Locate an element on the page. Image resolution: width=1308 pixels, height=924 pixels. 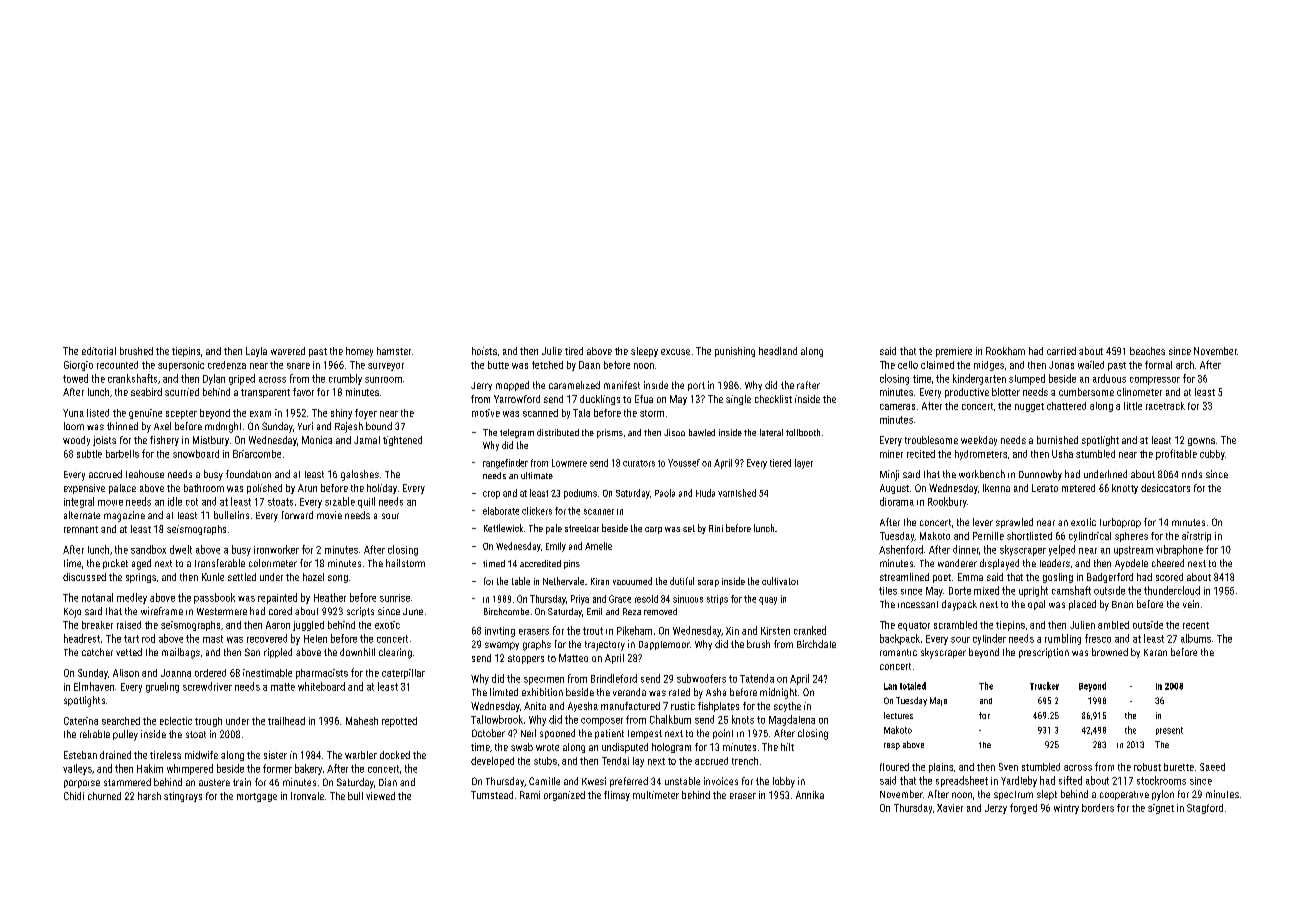
formal is located at coordinates (1158, 365).
